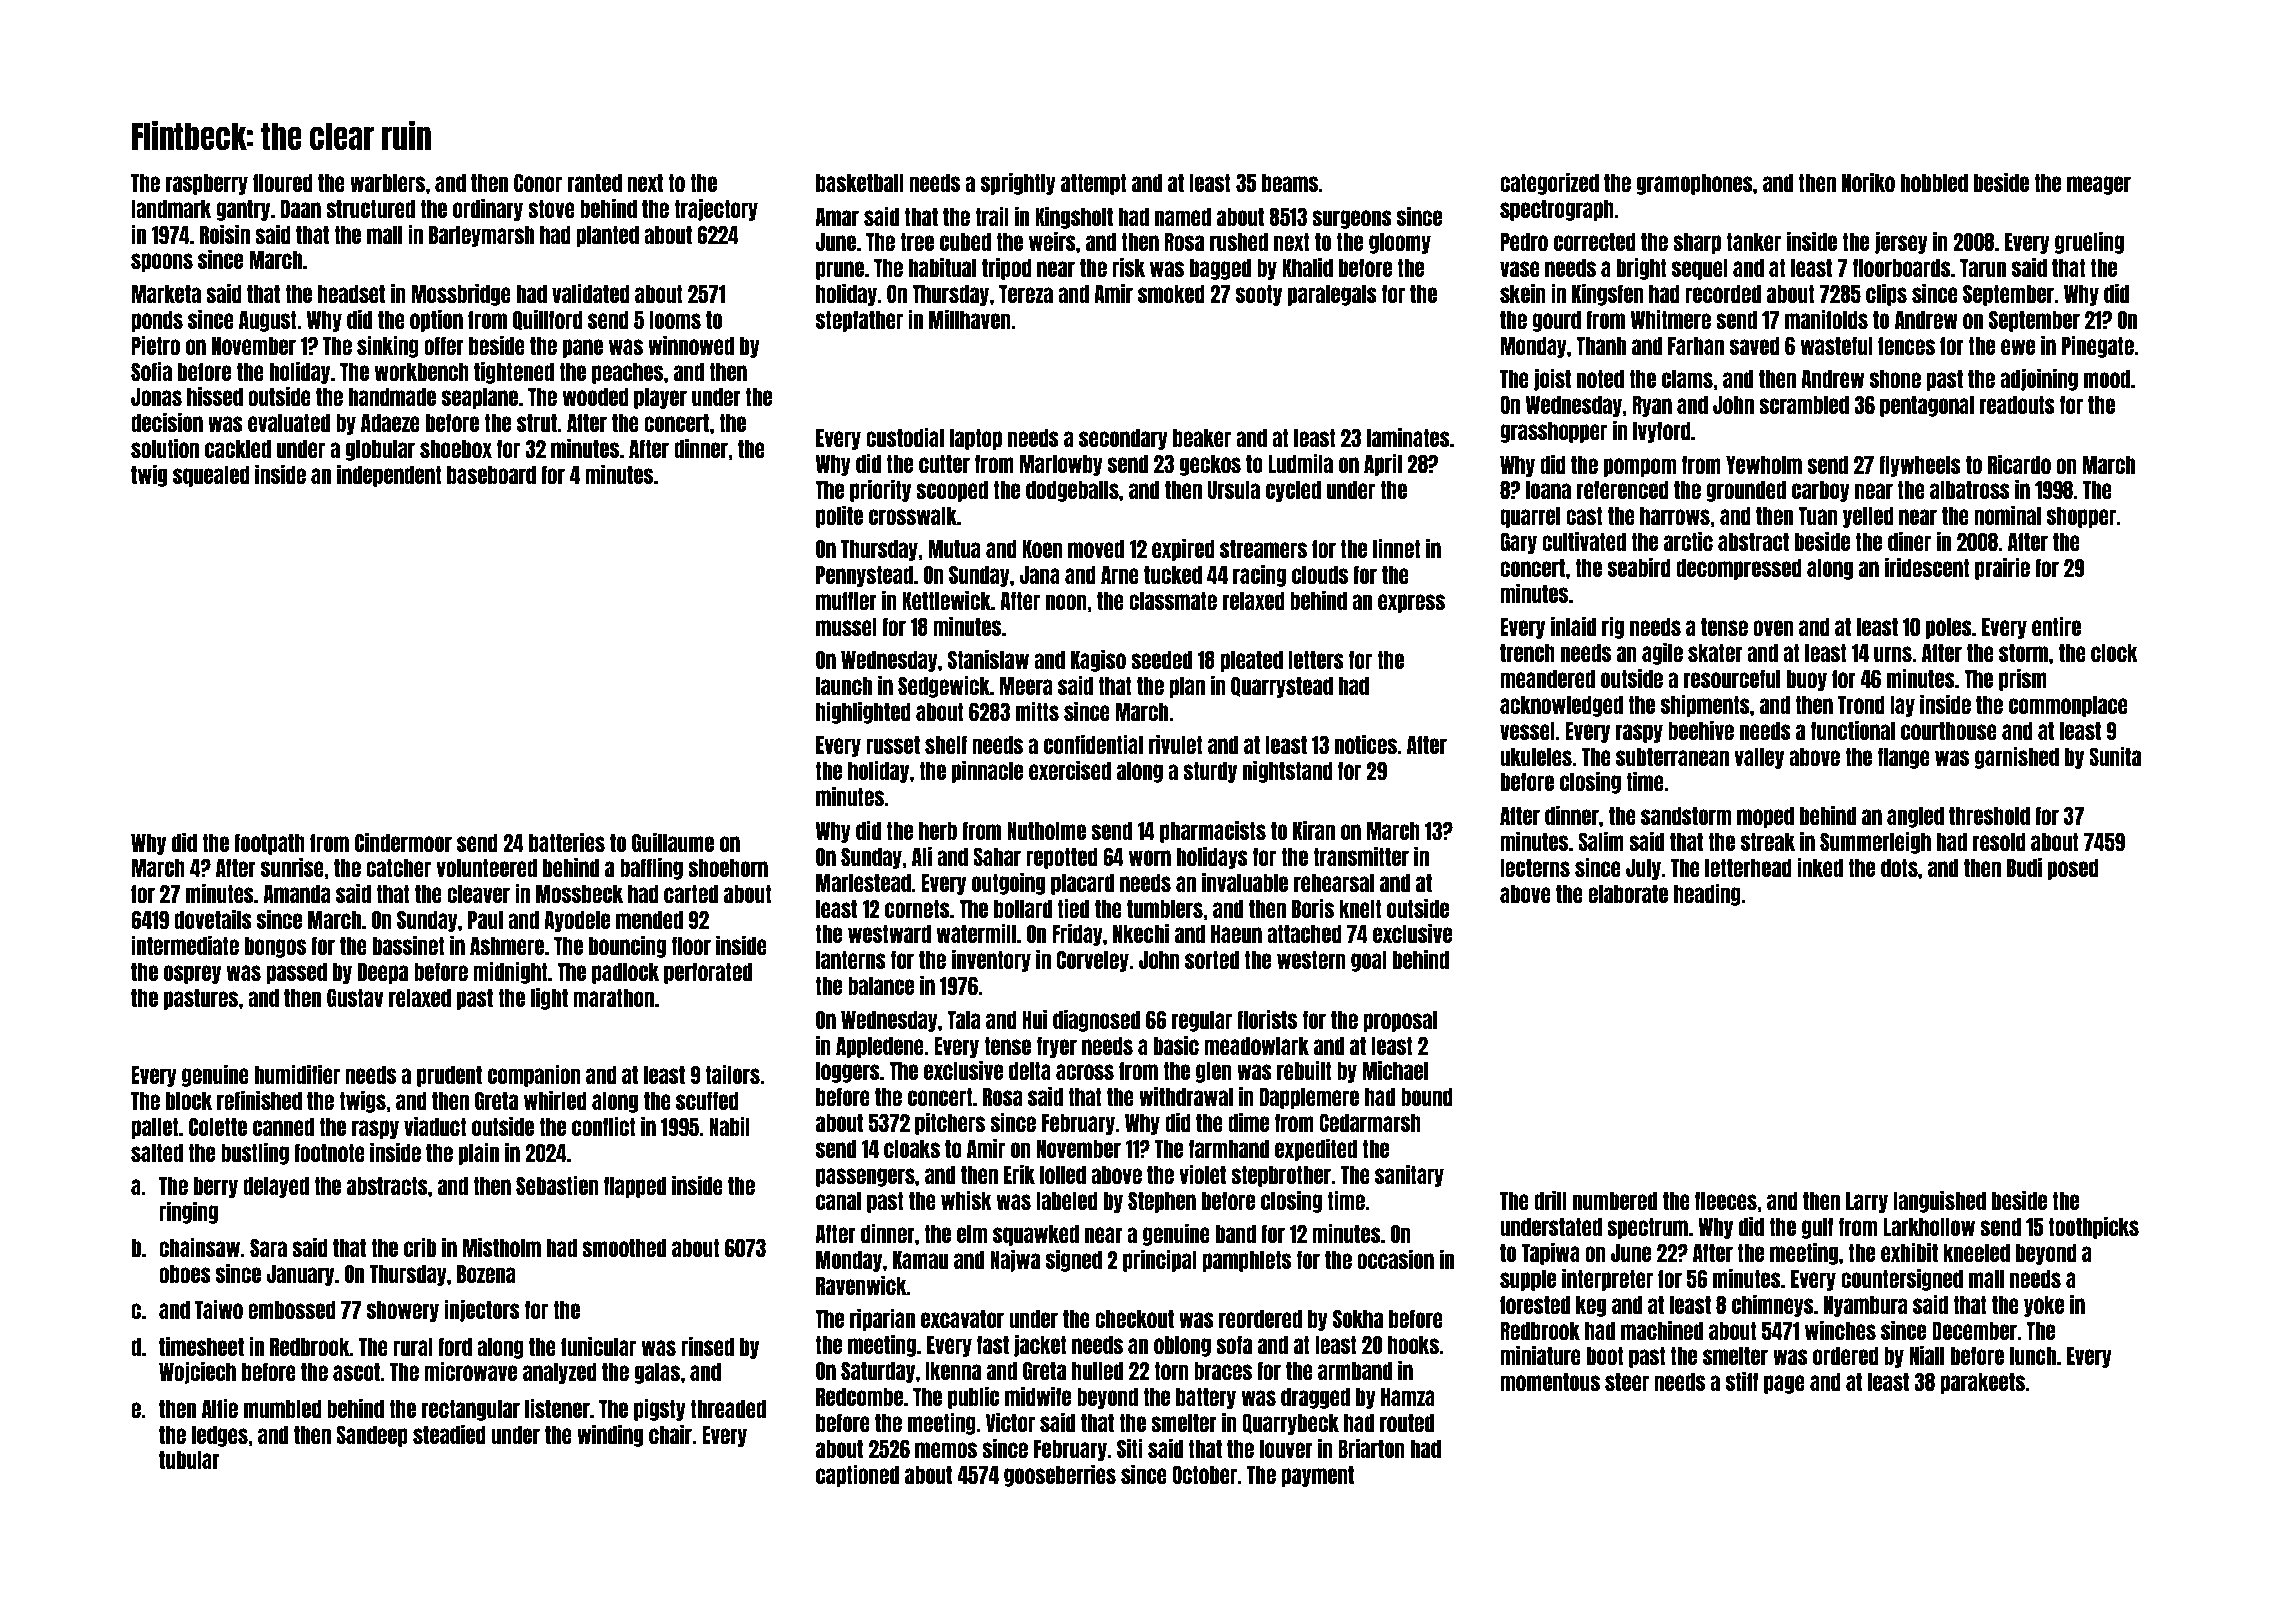  What do you see at coordinates (635, 1187) in the document?
I see `flapped` at bounding box center [635, 1187].
